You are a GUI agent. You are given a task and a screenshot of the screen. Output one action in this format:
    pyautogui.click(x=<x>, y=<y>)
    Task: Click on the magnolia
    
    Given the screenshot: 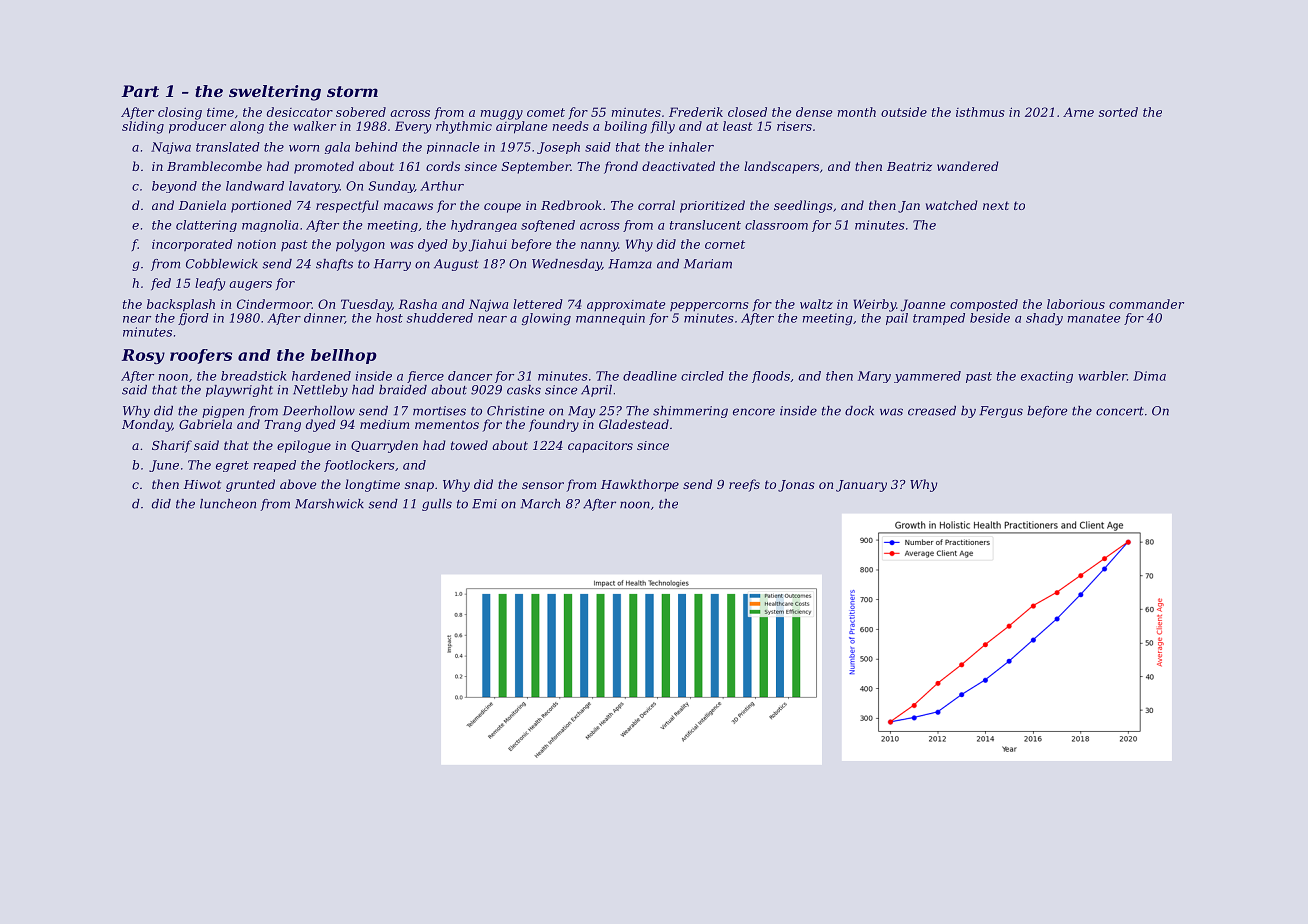 What is the action you would take?
    pyautogui.click(x=270, y=226)
